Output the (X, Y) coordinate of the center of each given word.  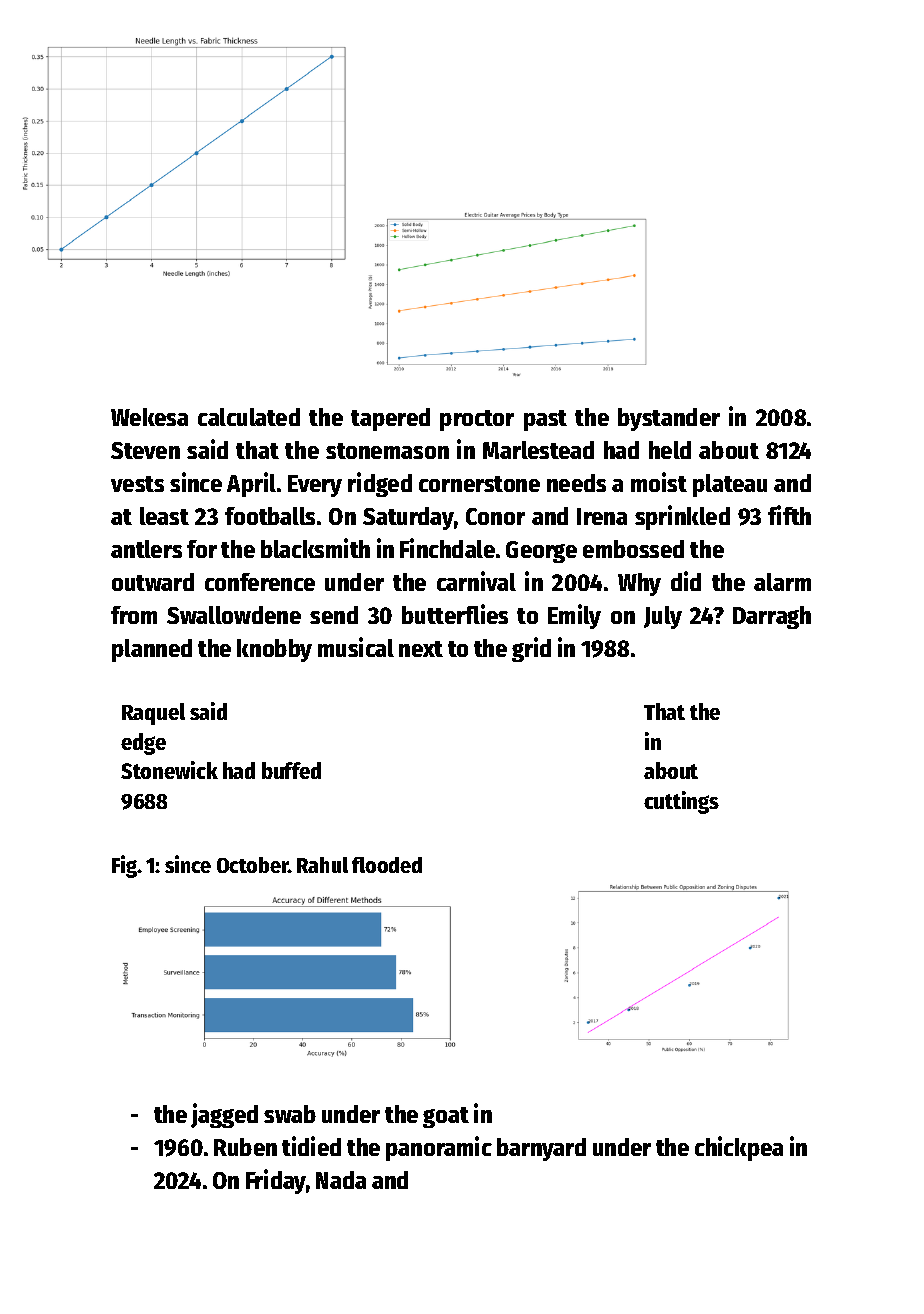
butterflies (455, 614)
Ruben (245, 1147)
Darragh (772, 617)
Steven (145, 450)
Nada (341, 1180)
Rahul (322, 865)
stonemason (387, 451)
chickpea (739, 1148)
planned (152, 650)
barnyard (541, 1149)
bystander (669, 419)
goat (446, 1117)
